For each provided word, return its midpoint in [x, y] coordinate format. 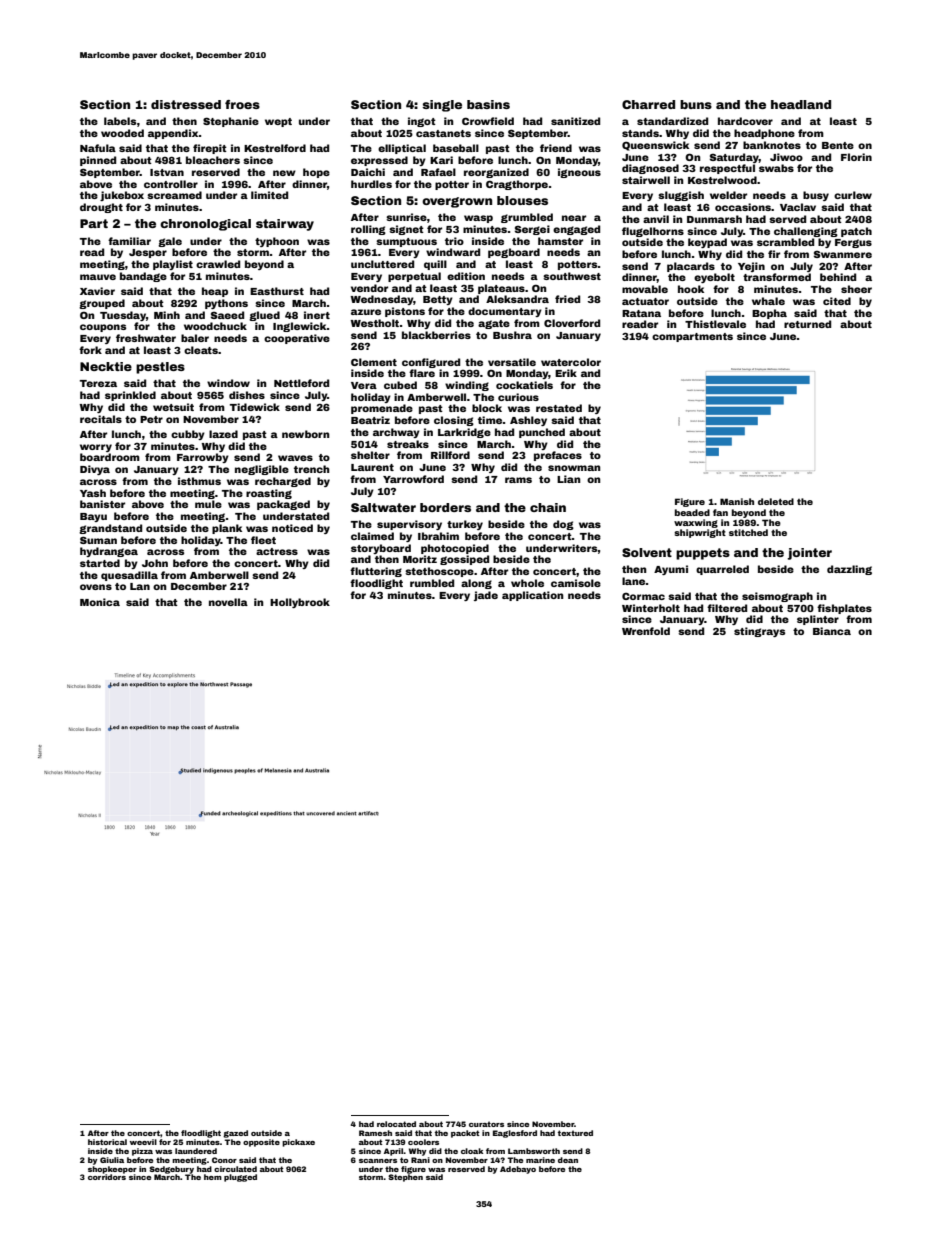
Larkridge [464, 433]
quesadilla [129, 576]
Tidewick [255, 407]
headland [801, 104]
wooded [122, 133]
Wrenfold [646, 631]
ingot [422, 122]
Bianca [832, 631]
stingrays [759, 632]
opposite [261, 1143]
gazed [235, 1134]
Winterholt [651, 608]
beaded [692, 512]
